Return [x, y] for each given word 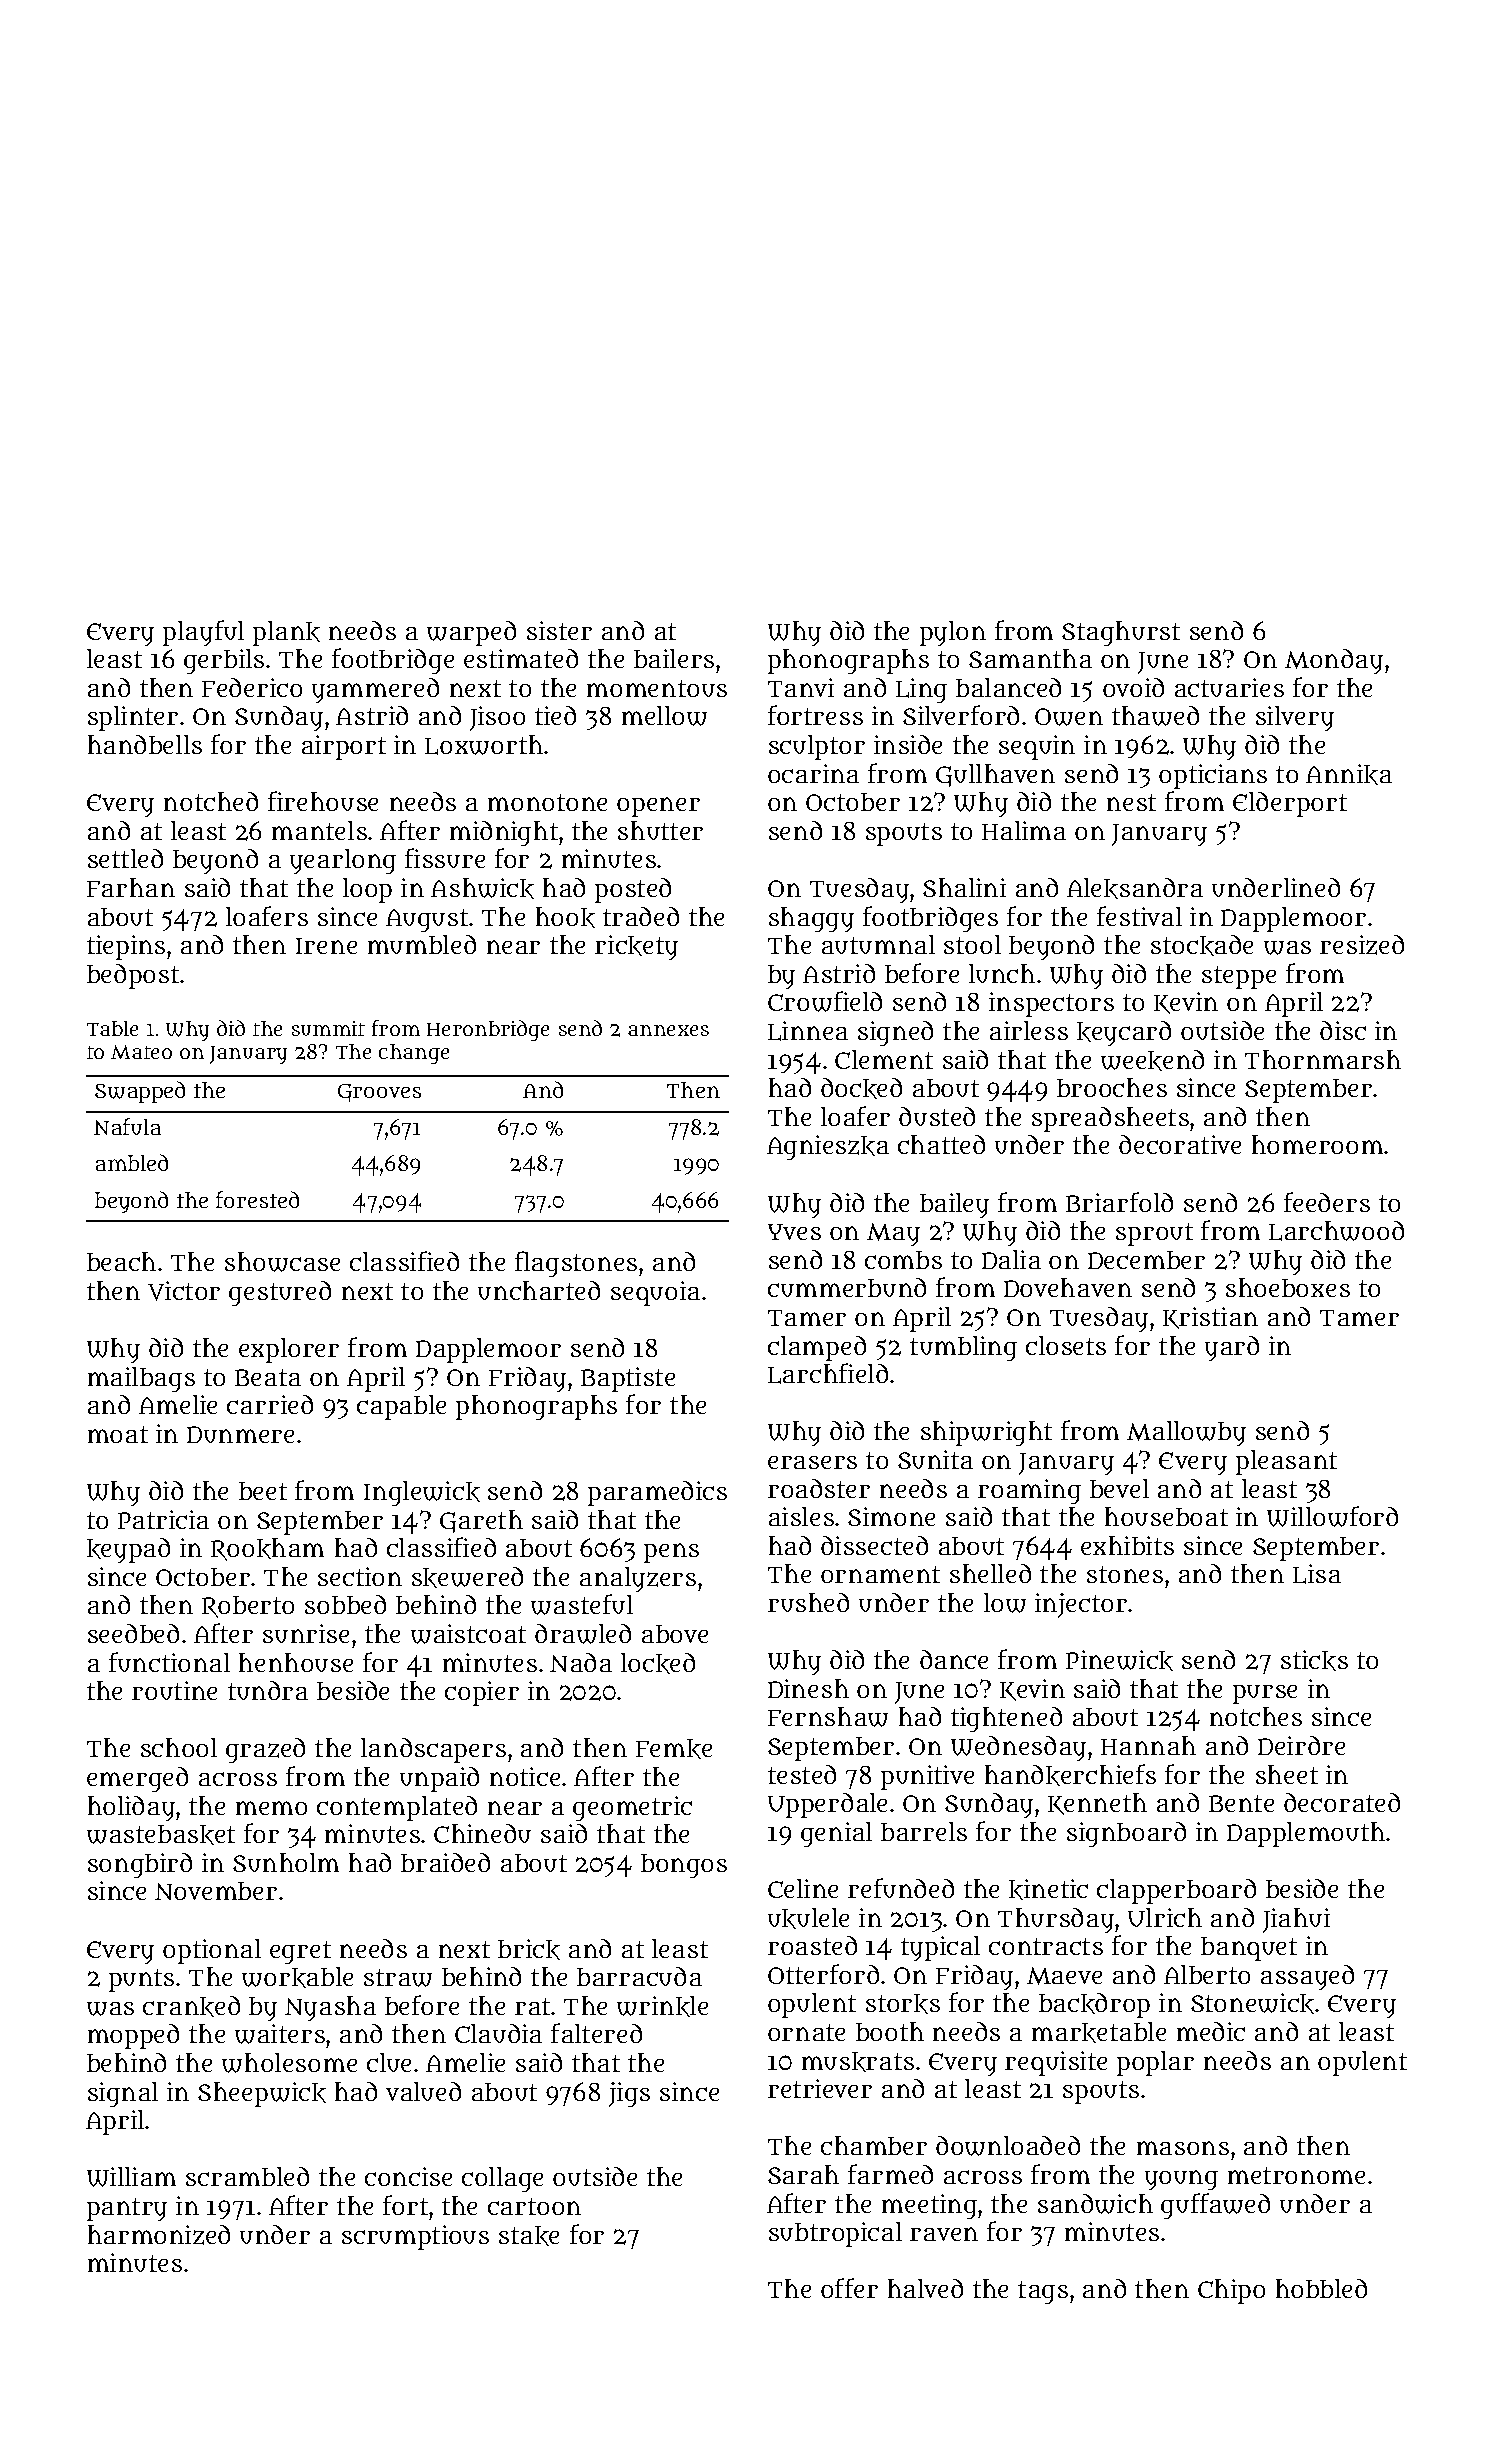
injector [1081, 1605]
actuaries [1229, 687]
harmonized [159, 2235]
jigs [629, 2094]
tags [1043, 2292]
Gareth [481, 1521]
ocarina [813, 773]
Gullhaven [995, 775]
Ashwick [482, 888]
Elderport [1290, 804]
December [1146, 1260]
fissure [445, 858]
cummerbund [847, 1287]
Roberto [248, 1607]
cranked [191, 2006]
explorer [289, 1350]
